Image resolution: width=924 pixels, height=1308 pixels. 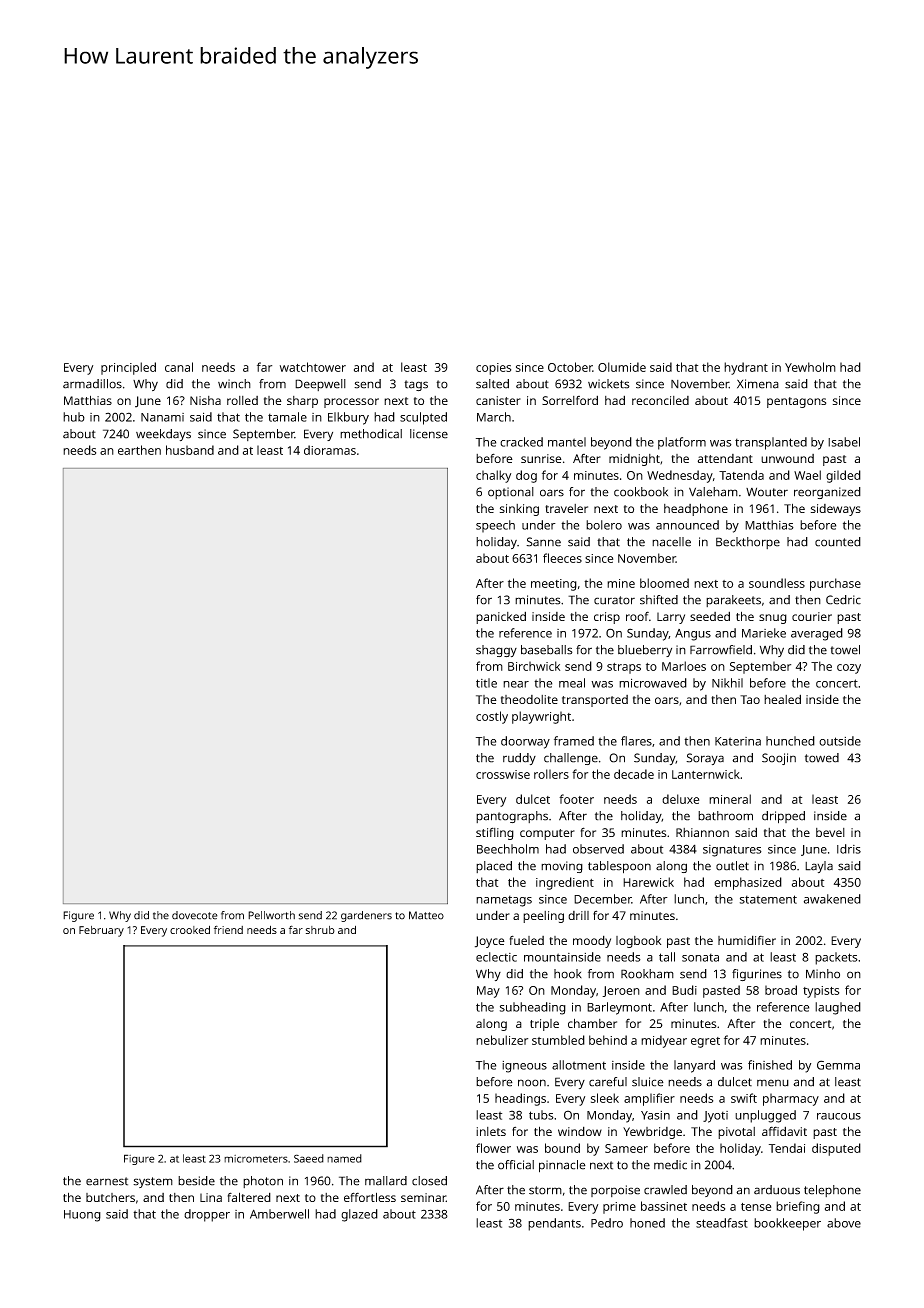 What do you see at coordinates (836, 510) in the screenshot?
I see `sideways` at bounding box center [836, 510].
